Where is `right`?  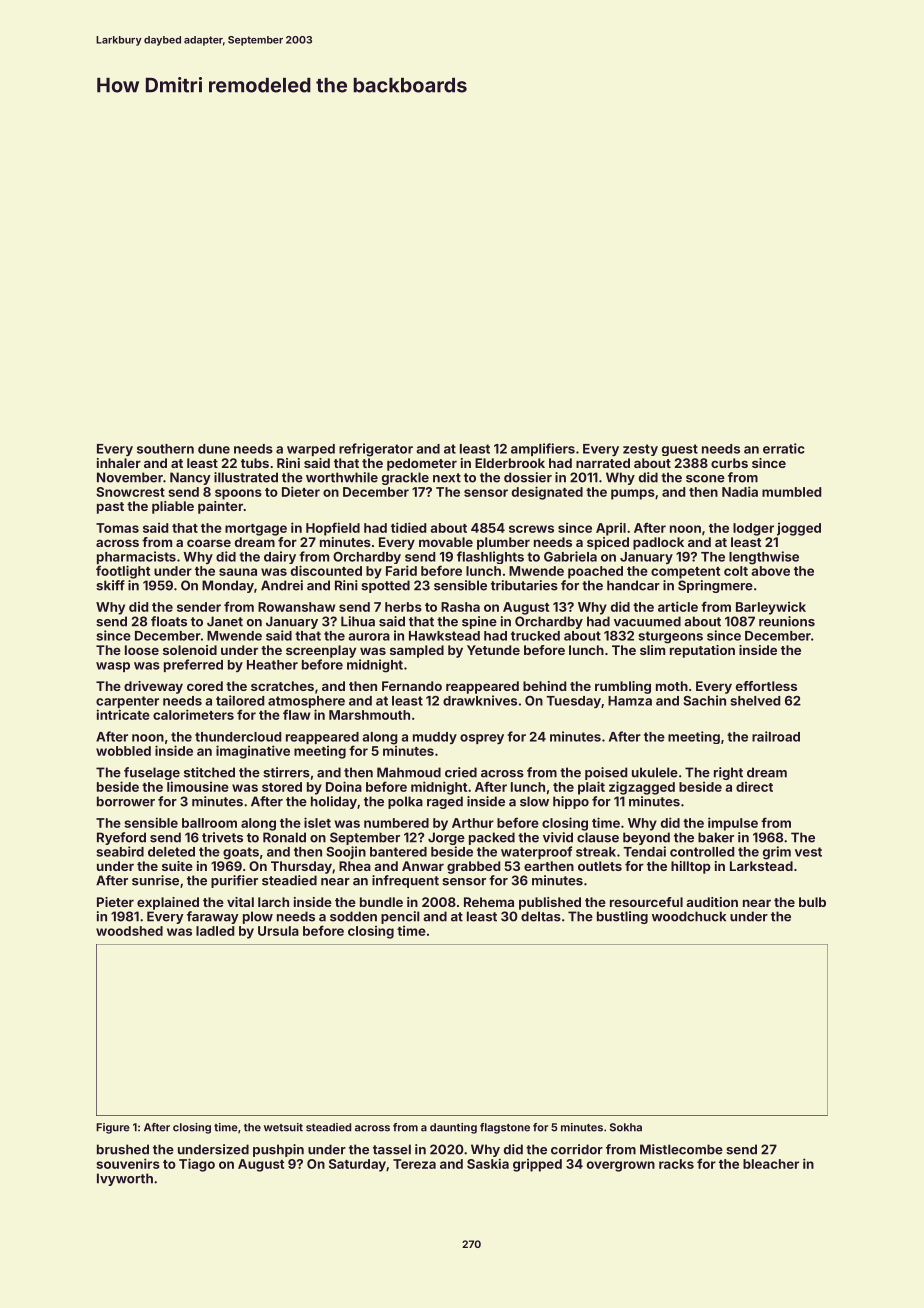
right is located at coordinates (728, 773).
